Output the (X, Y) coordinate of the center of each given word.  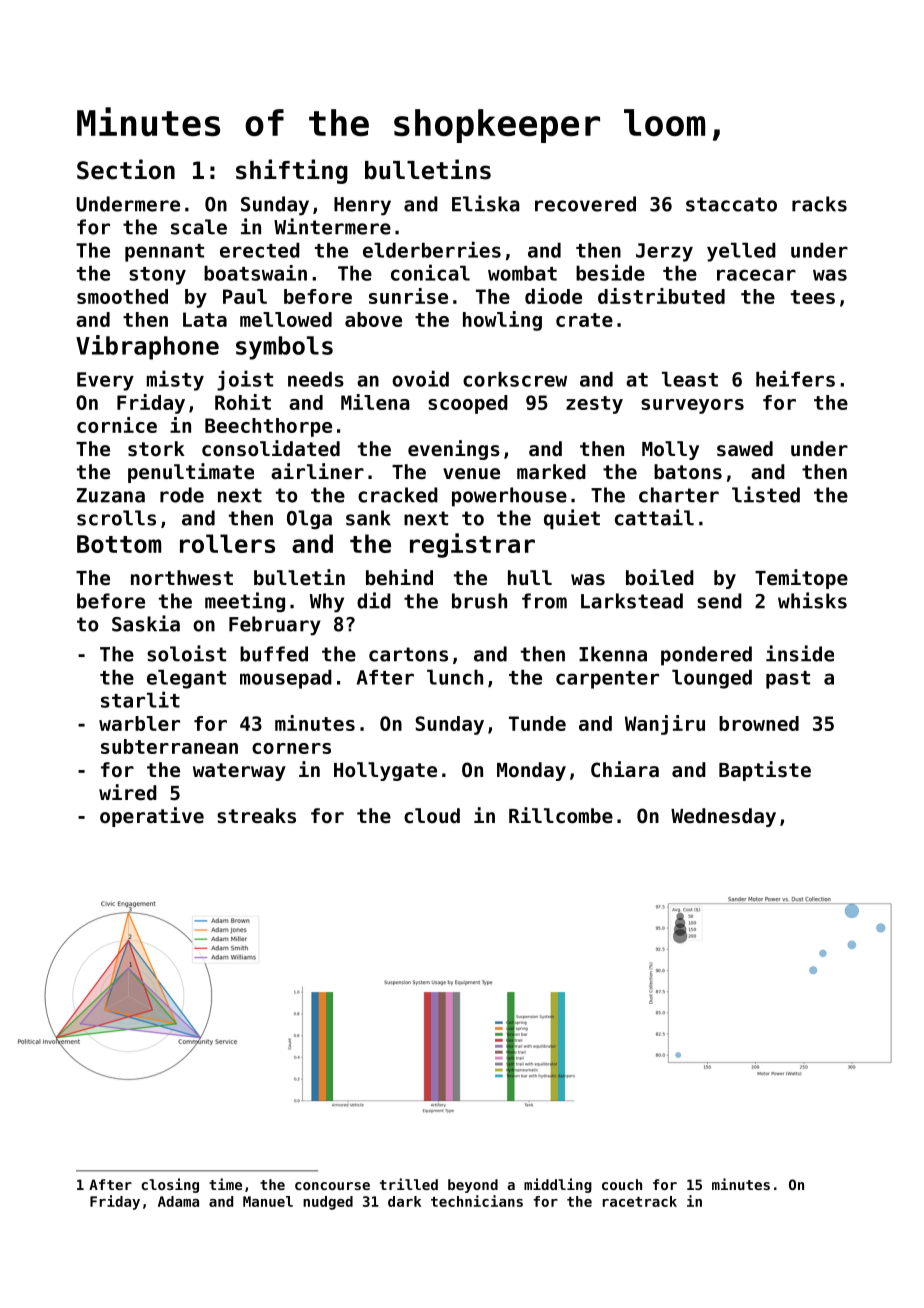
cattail (654, 517)
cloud (432, 816)
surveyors (692, 406)
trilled (409, 1184)
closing (170, 1185)
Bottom (119, 544)
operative (152, 817)
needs (316, 379)
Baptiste (765, 771)
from (544, 601)
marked (551, 472)
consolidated (271, 448)
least (690, 379)
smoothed (122, 296)
